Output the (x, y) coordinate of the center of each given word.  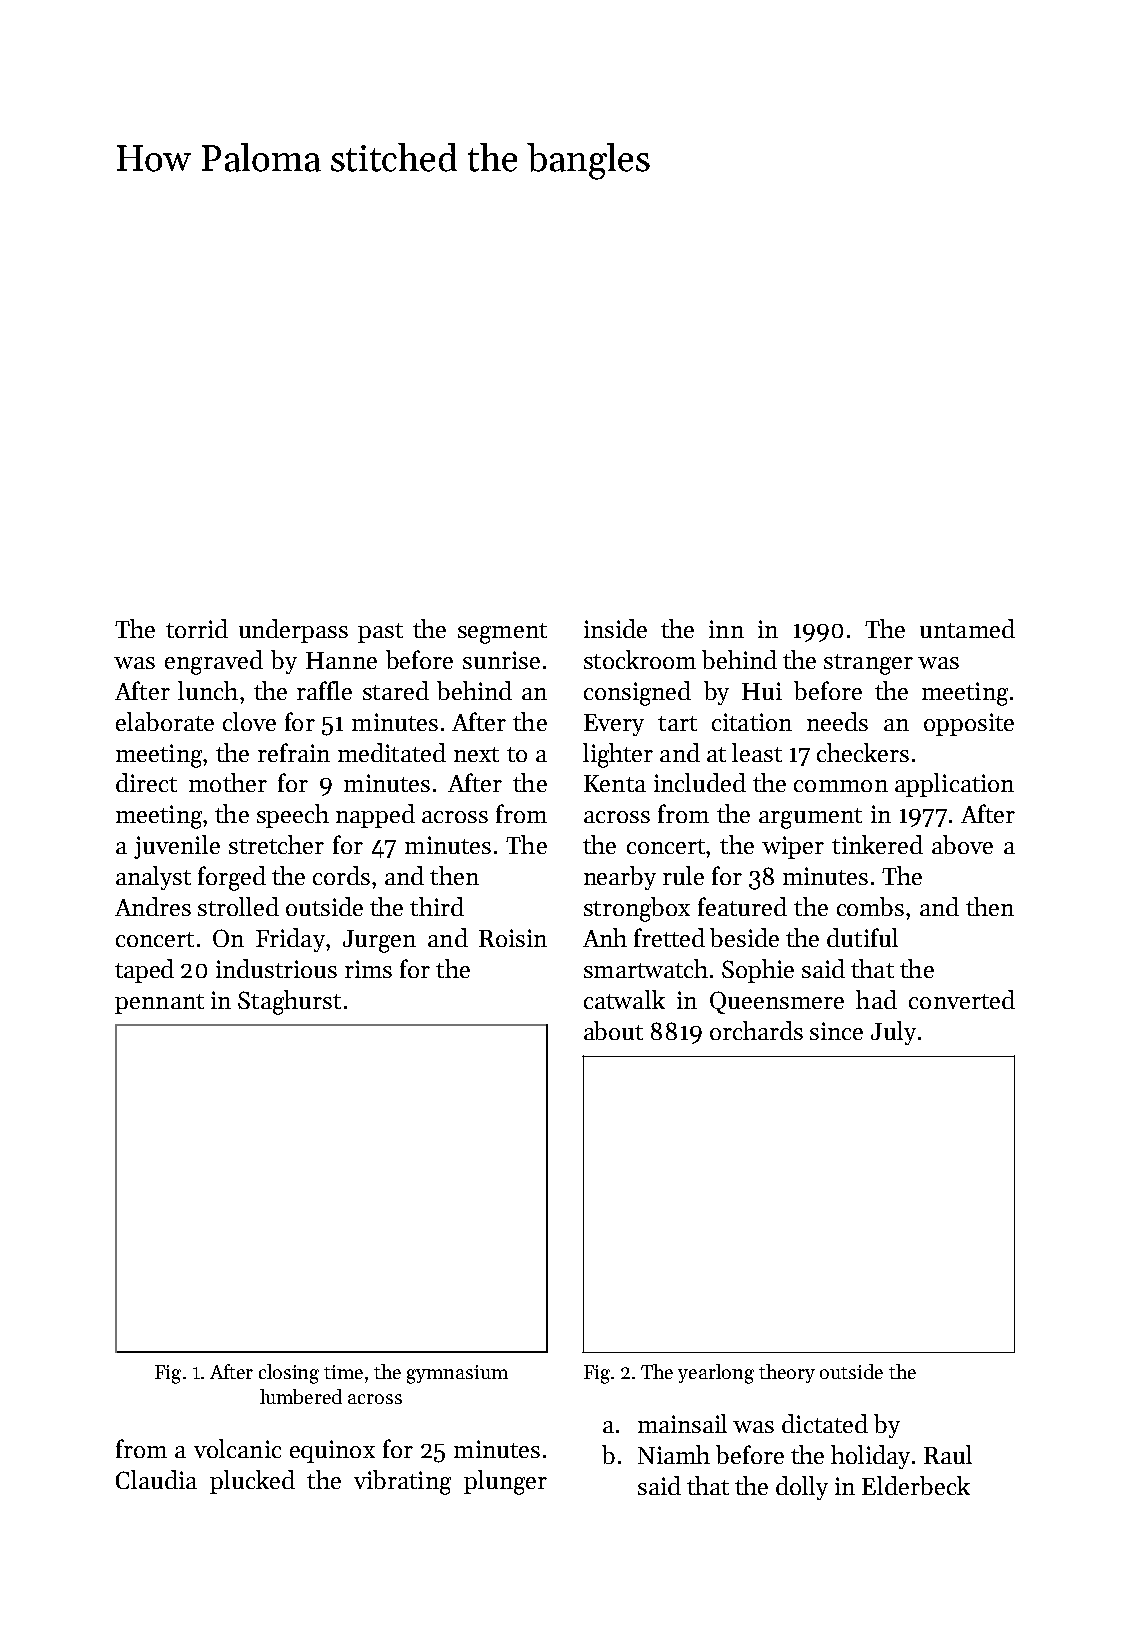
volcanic (237, 1448)
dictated (825, 1423)
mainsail (682, 1423)
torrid (197, 628)
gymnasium (457, 1374)
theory (787, 1373)
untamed (967, 628)
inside (615, 628)
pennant (159, 1004)
